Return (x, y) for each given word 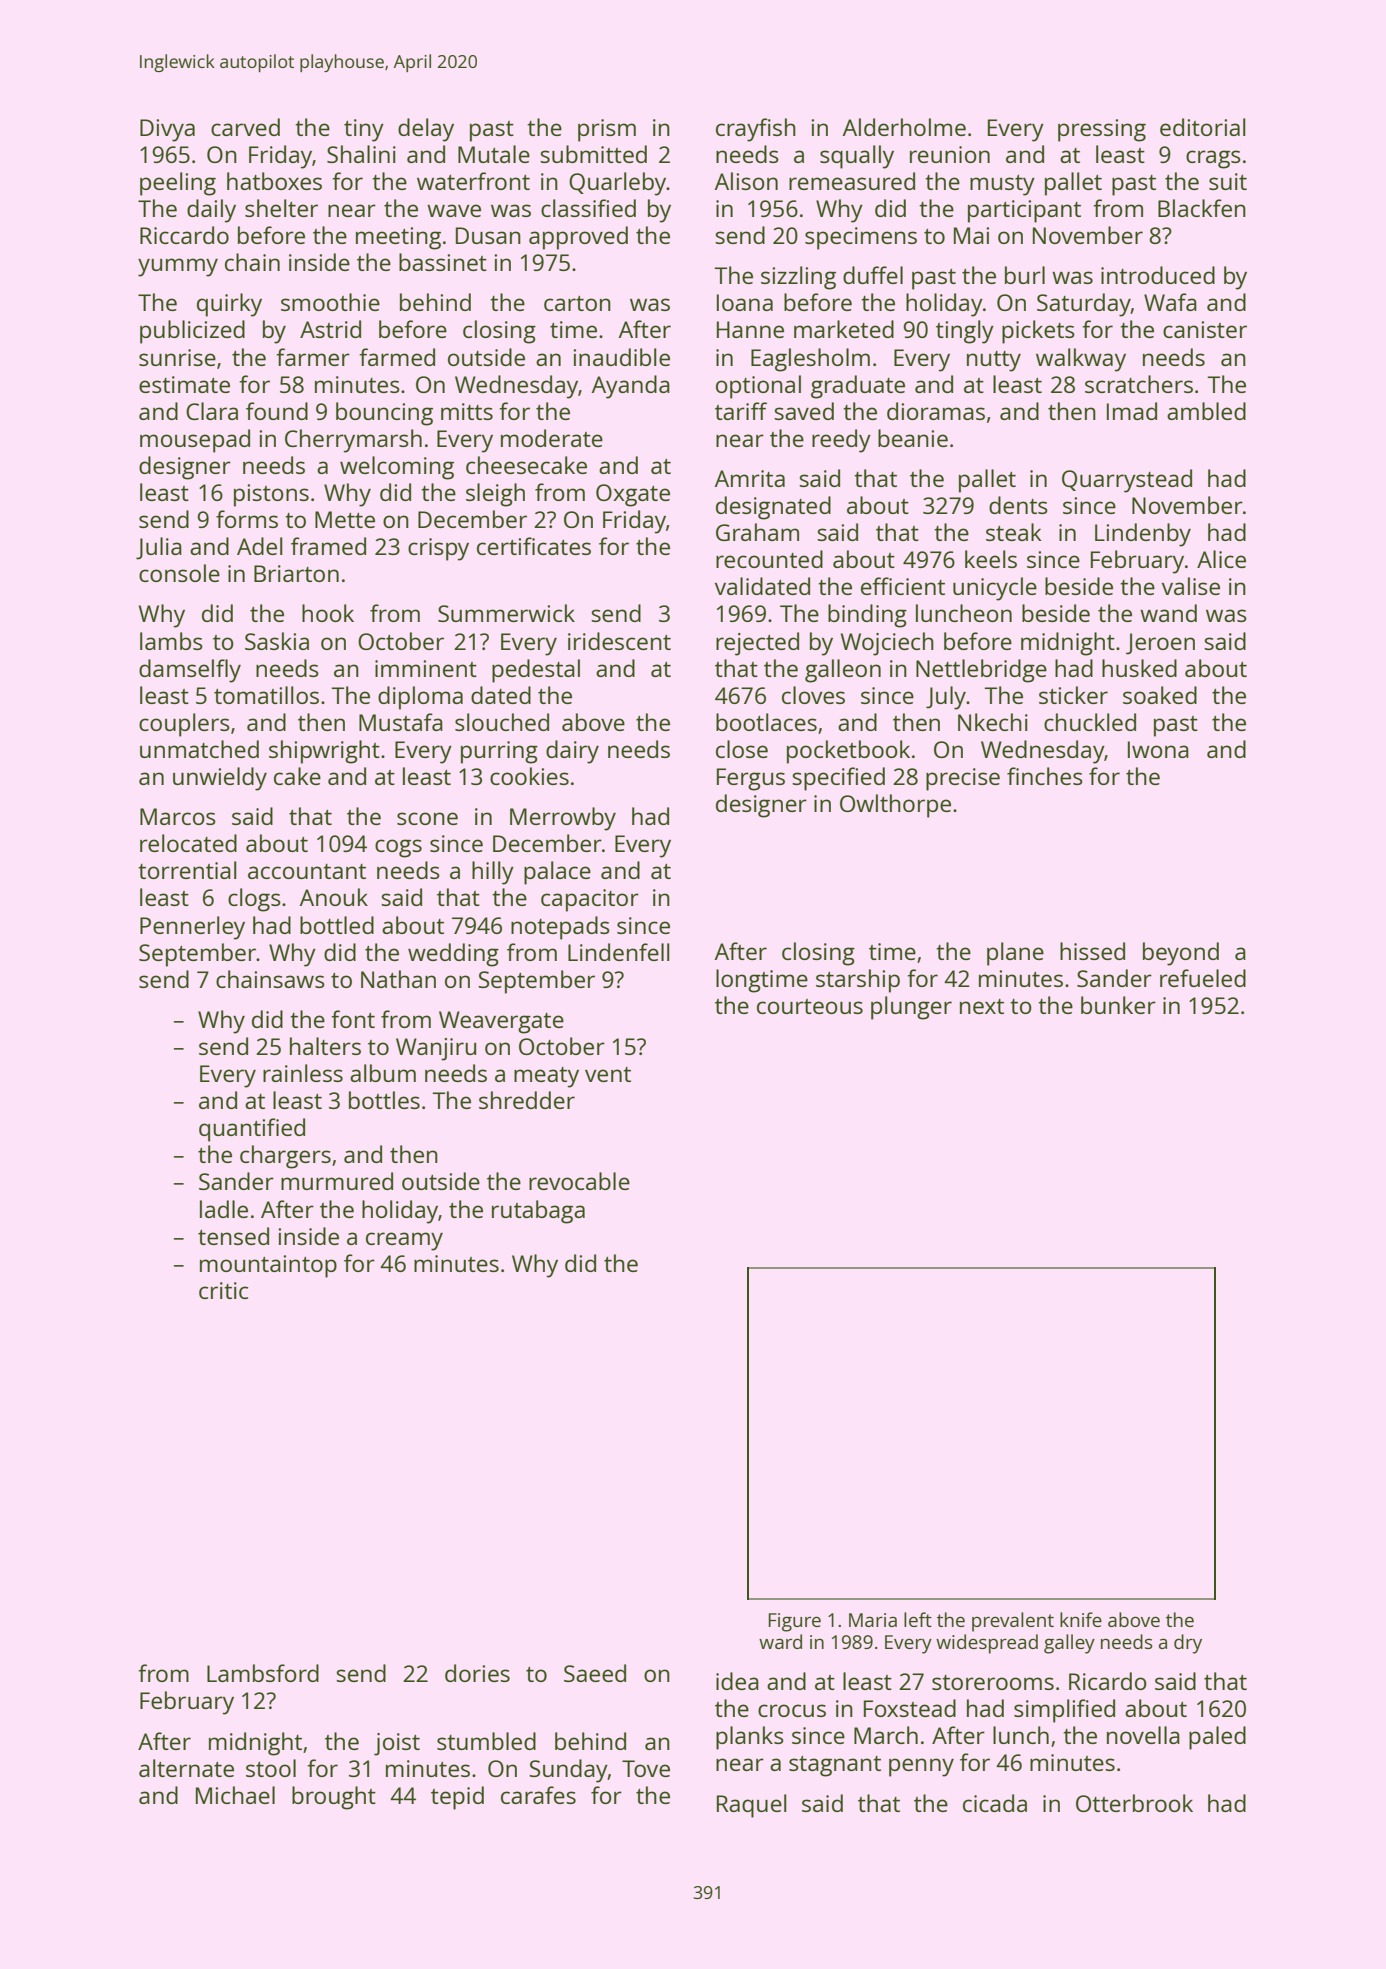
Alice (1221, 559)
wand (1168, 613)
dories (477, 1673)
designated (773, 508)
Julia (159, 548)
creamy (404, 1241)
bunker (1118, 1005)
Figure (795, 1622)
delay (426, 130)
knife (1081, 1619)
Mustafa (401, 722)
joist (397, 1744)
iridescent (619, 641)
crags (1213, 159)
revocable (579, 1181)
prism (607, 130)
